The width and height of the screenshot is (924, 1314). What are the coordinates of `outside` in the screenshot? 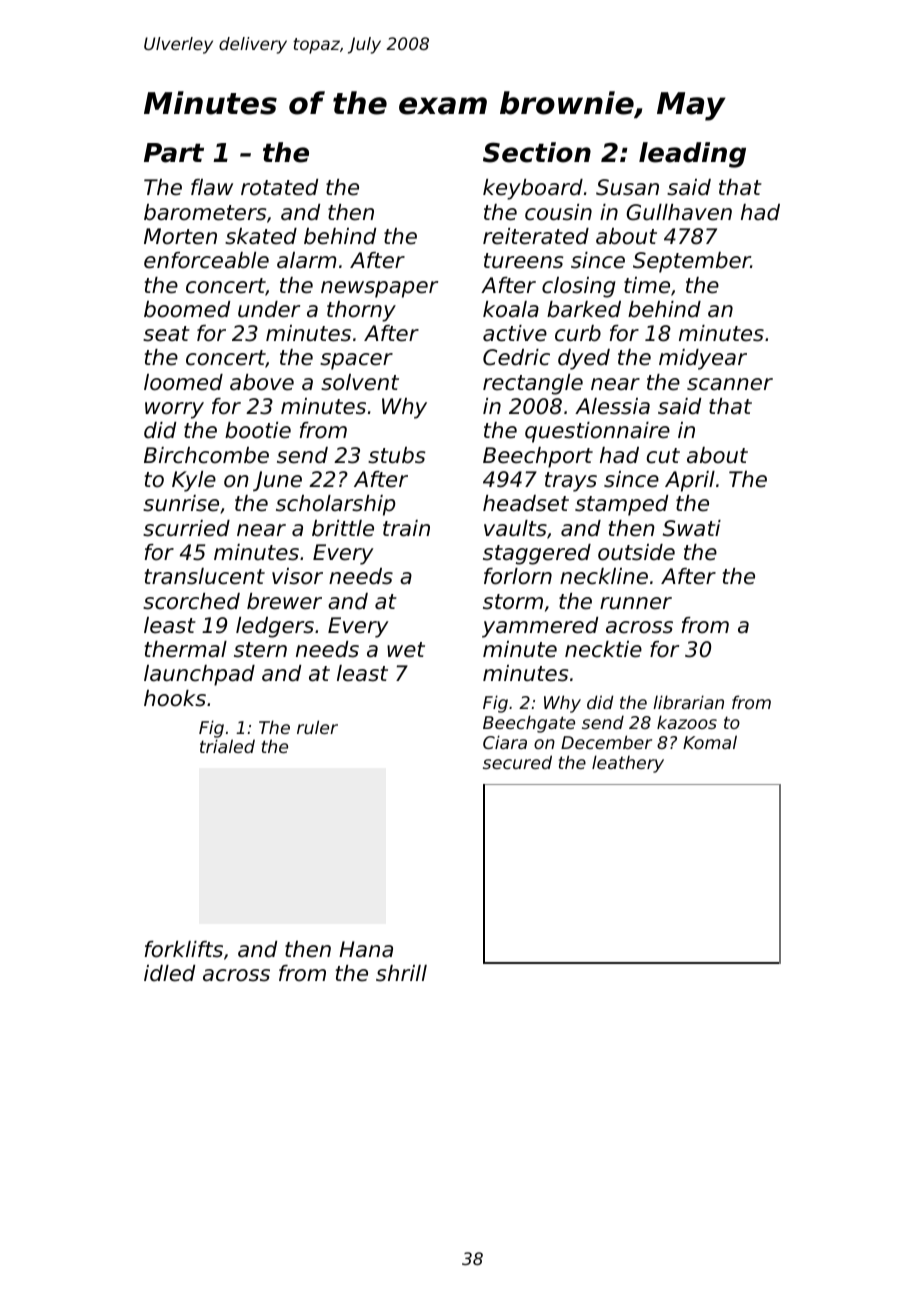 It's located at (636, 552).
